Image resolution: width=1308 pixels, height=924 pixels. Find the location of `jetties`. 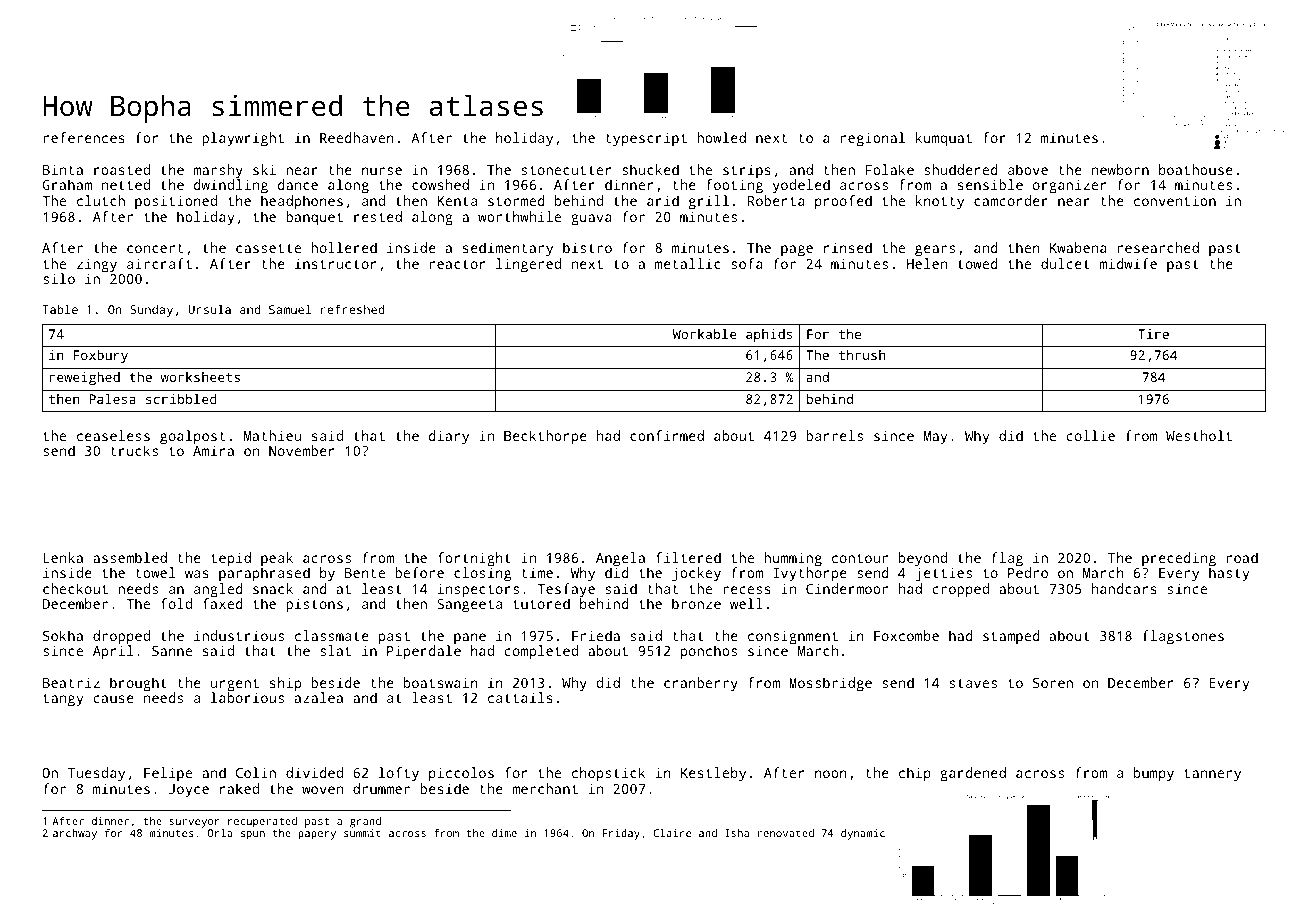

jetties is located at coordinates (943, 574).
